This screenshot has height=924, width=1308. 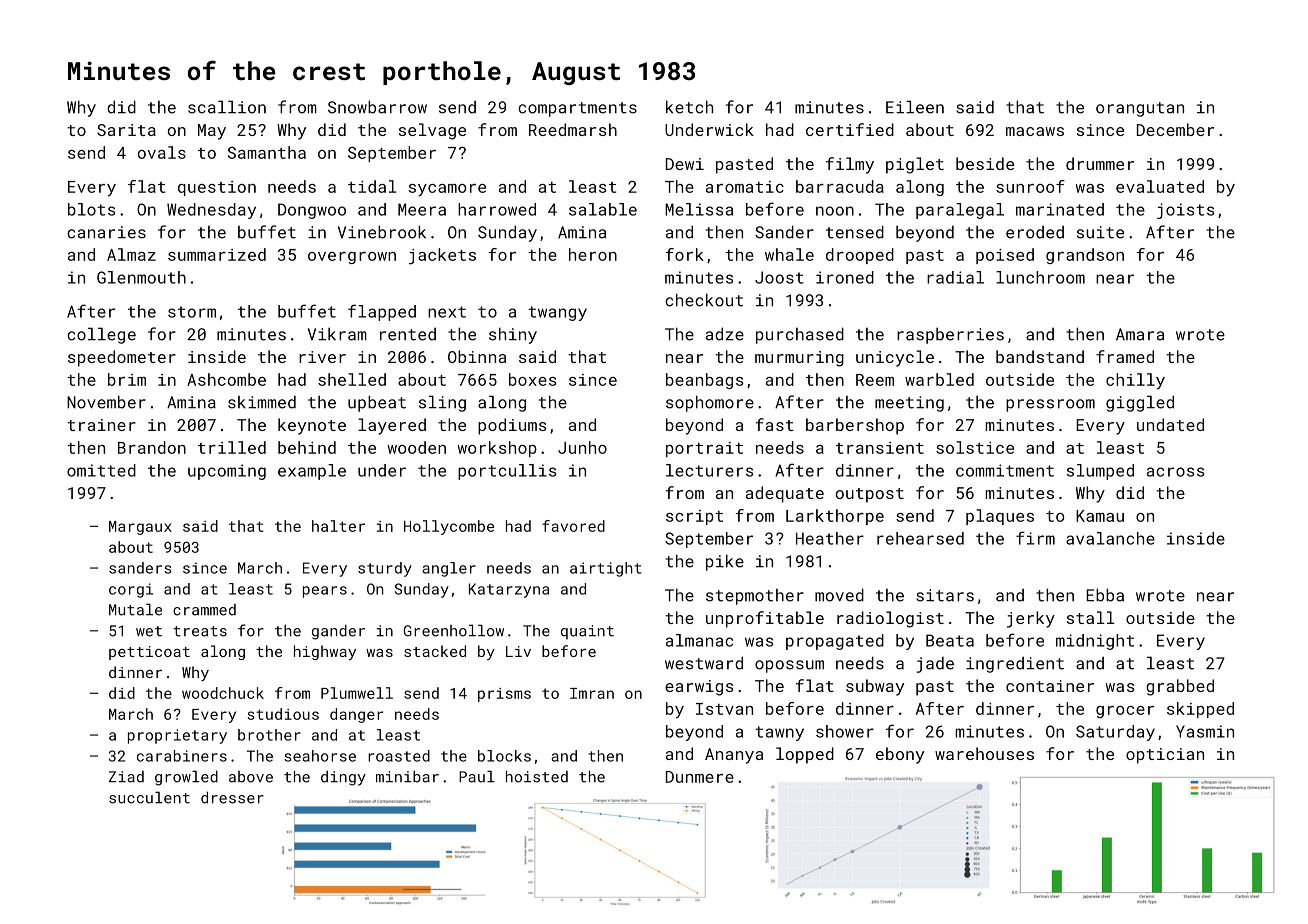 What do you see at coordinates (232, 797) in the screenshot?
I see `dresser` at bounding box center [232, 797].
